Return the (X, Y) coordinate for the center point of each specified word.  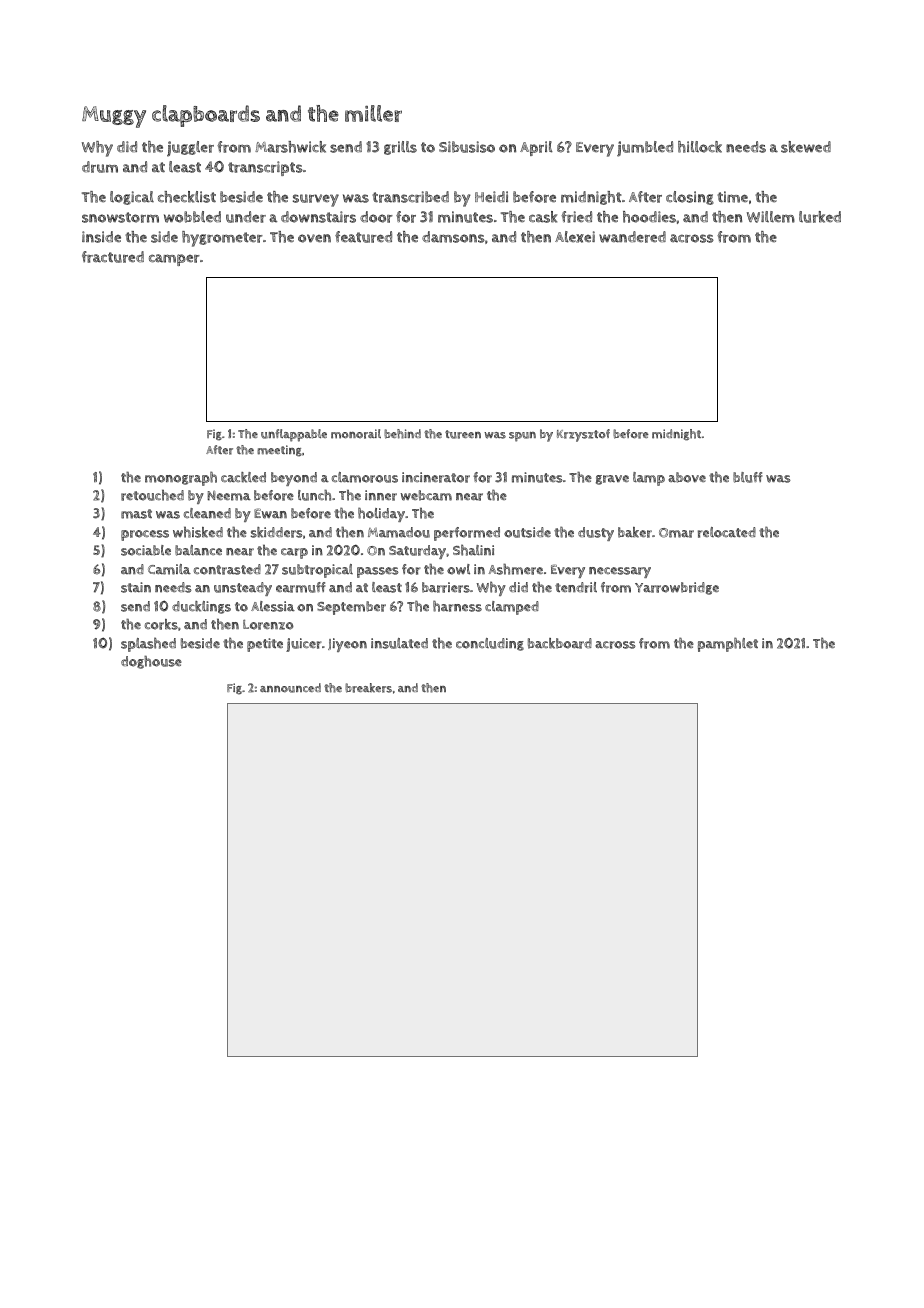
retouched (152, 495)
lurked (820, 217)
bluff (748, 477)
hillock (700, 147)
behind (402, 434)
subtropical (317, 571)
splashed (148, 644)
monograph (181, 479)
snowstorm (120, 217)
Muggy (114, 117)
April (536, 148)
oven (314, 238)
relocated (727, 532)
